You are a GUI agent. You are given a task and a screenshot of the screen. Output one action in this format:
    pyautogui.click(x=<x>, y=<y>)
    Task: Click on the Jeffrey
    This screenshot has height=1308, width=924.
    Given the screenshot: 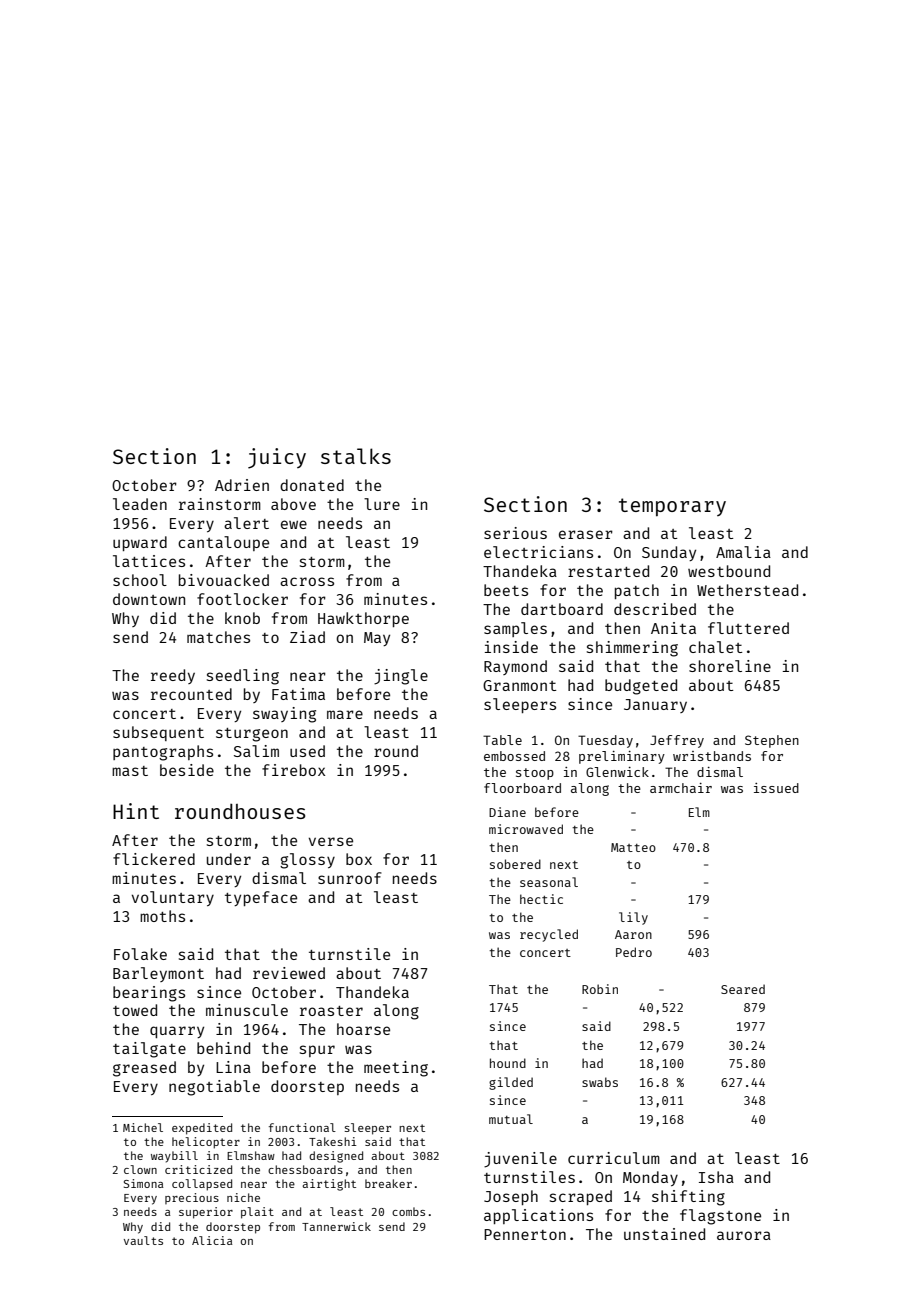 What is the action you would take?
    pyautogui.click(x=677, y=741)
